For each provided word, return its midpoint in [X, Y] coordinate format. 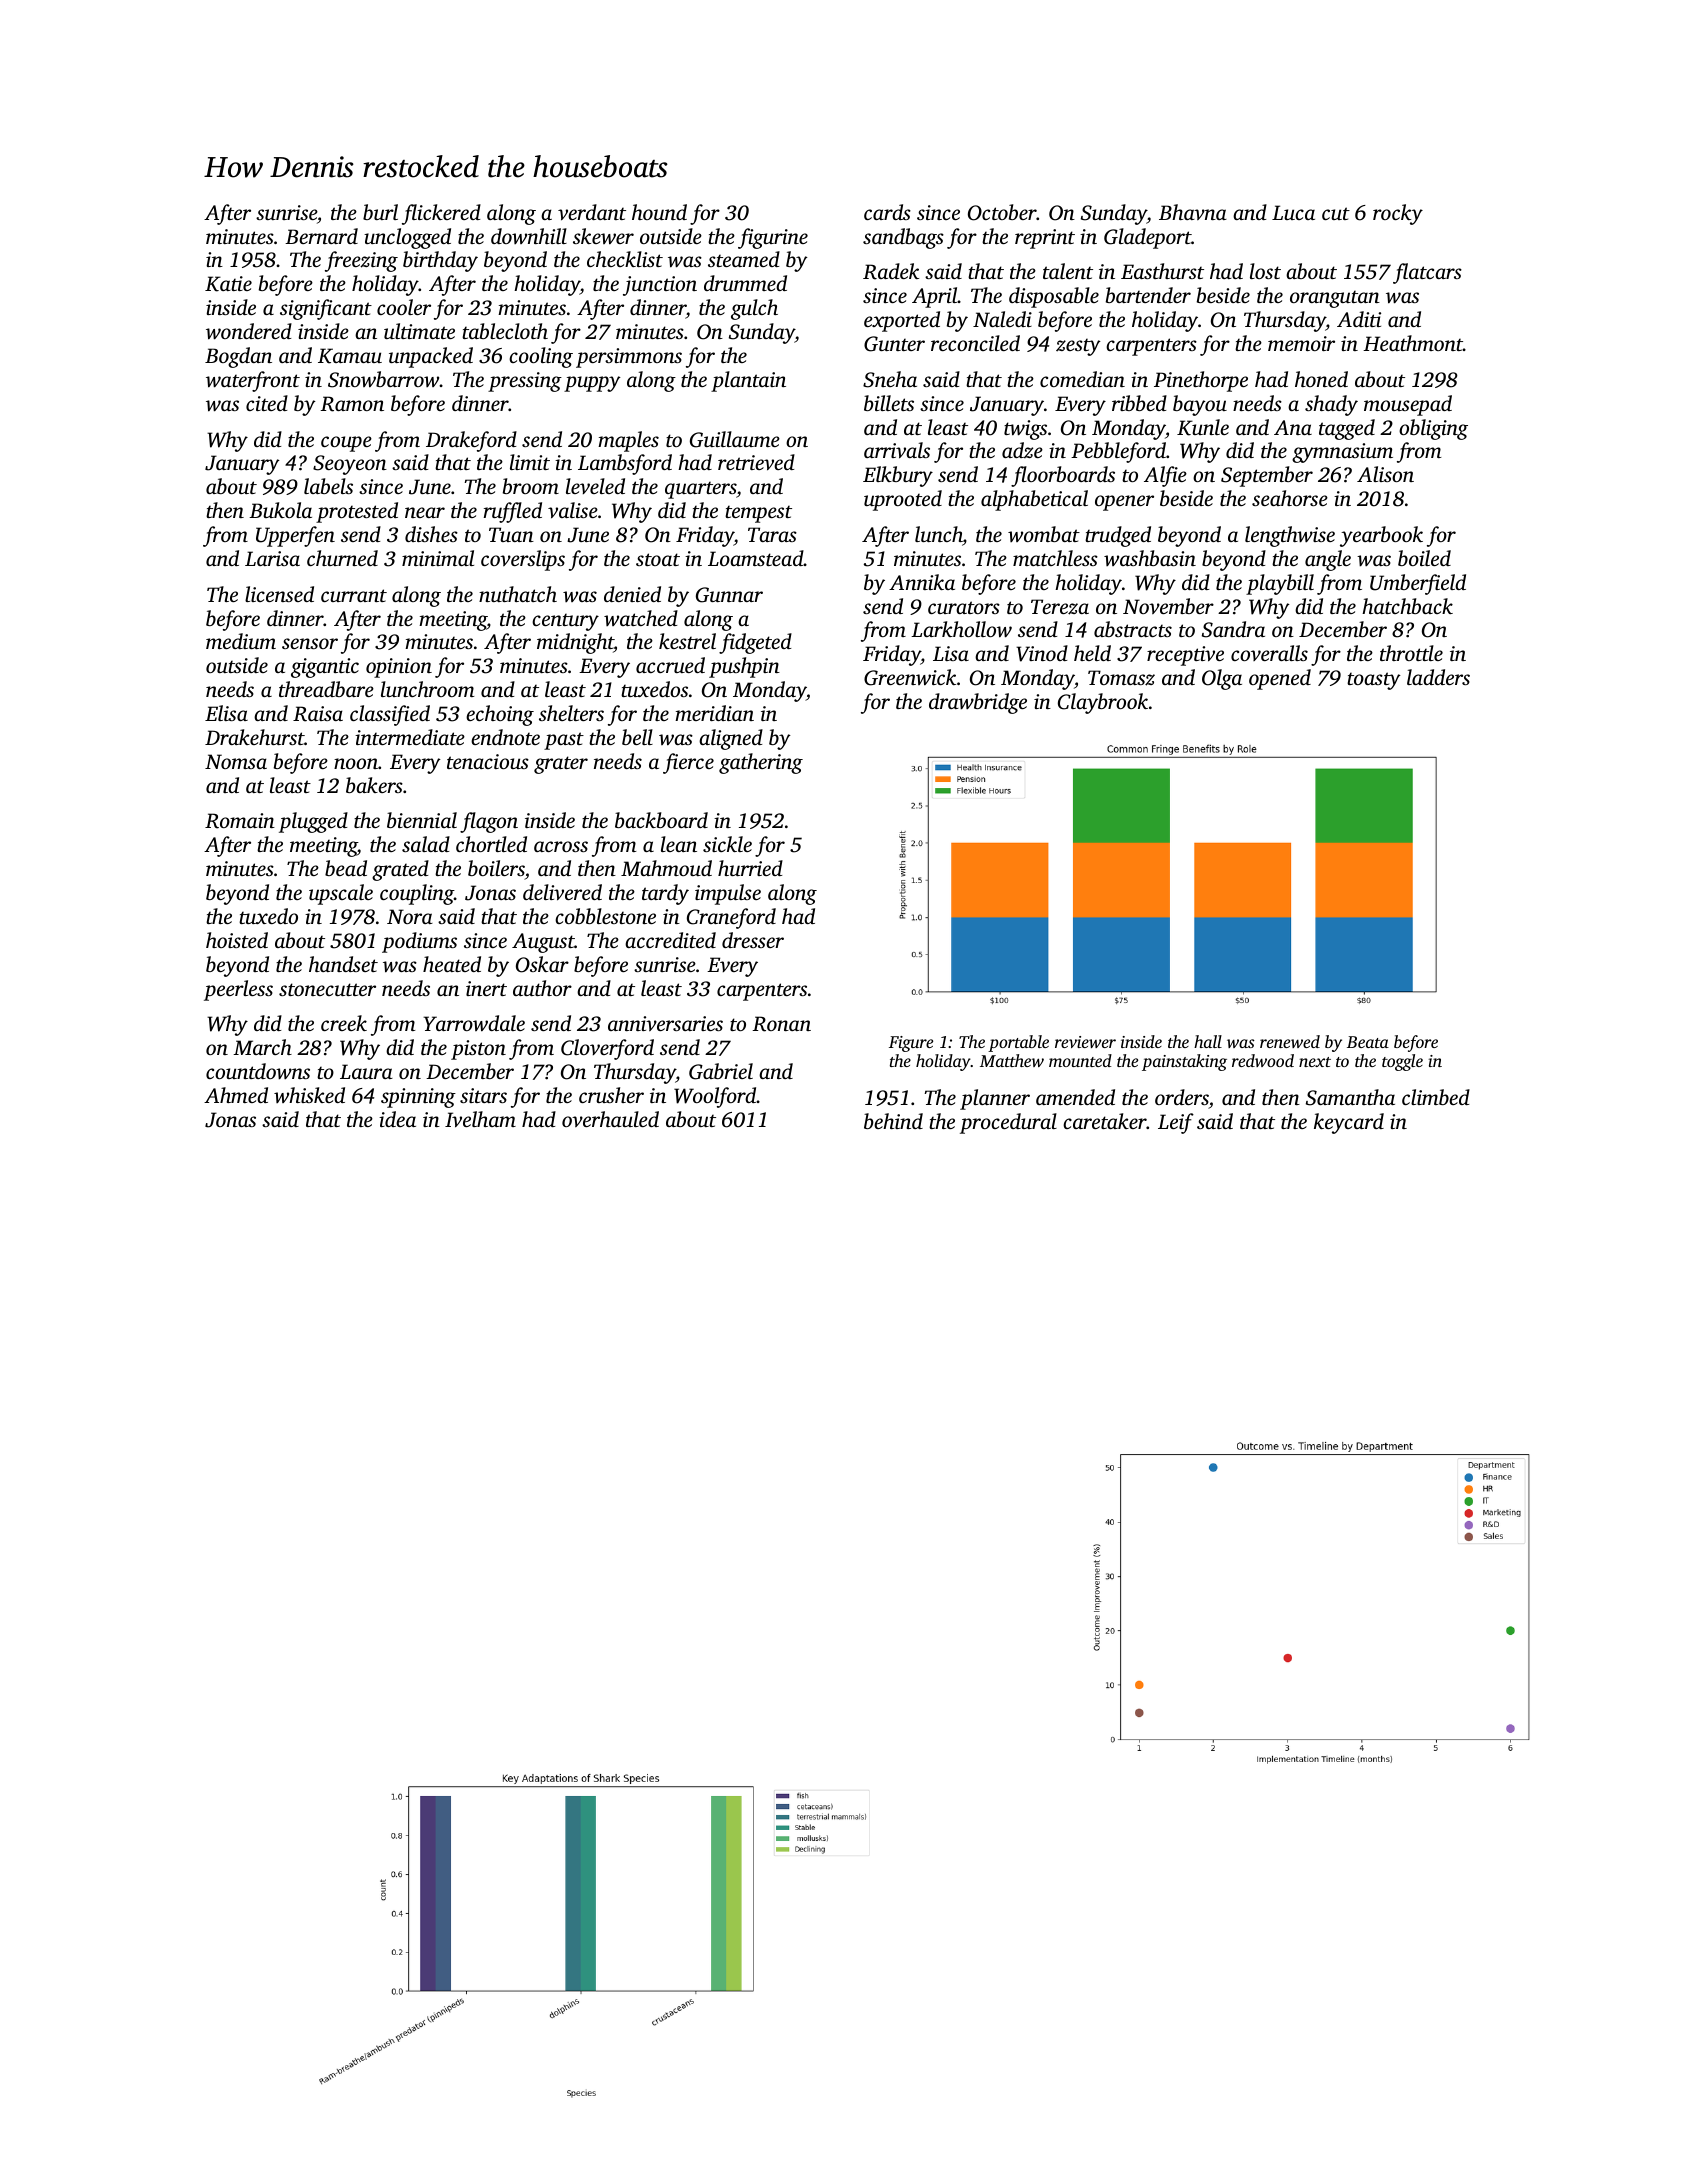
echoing [500, 715]
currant [354, 595]
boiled [1424, 558]
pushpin [744, 667]
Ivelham [480, 1119]
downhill [529, 236]
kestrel [687, 641]
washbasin [1150, 558]
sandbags [903, 238]
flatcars [1427, 273]
